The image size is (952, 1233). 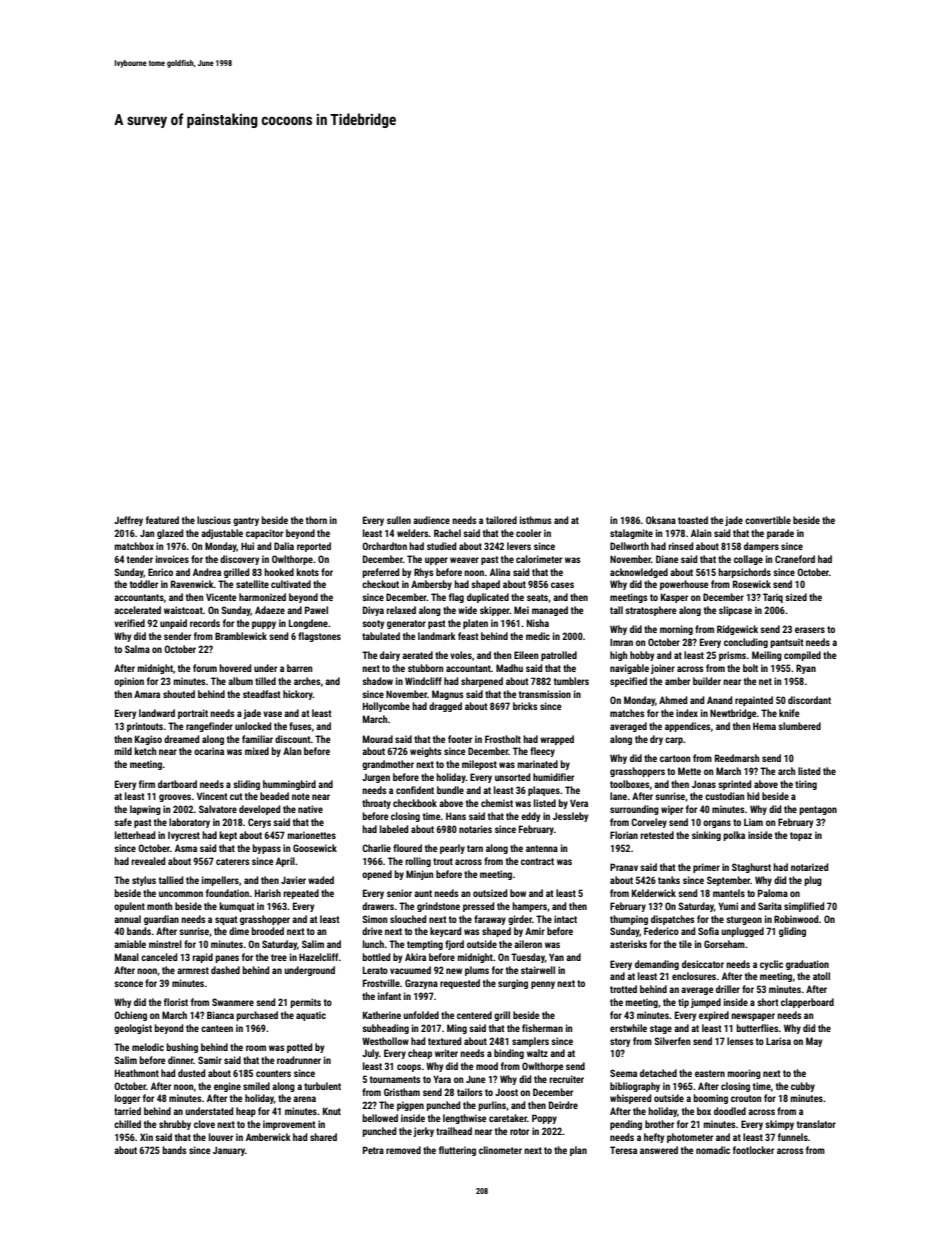 What do you see at coordinates (386, 707) in the page?
I see `Hollycombe` at bounding box center [386, 707].
